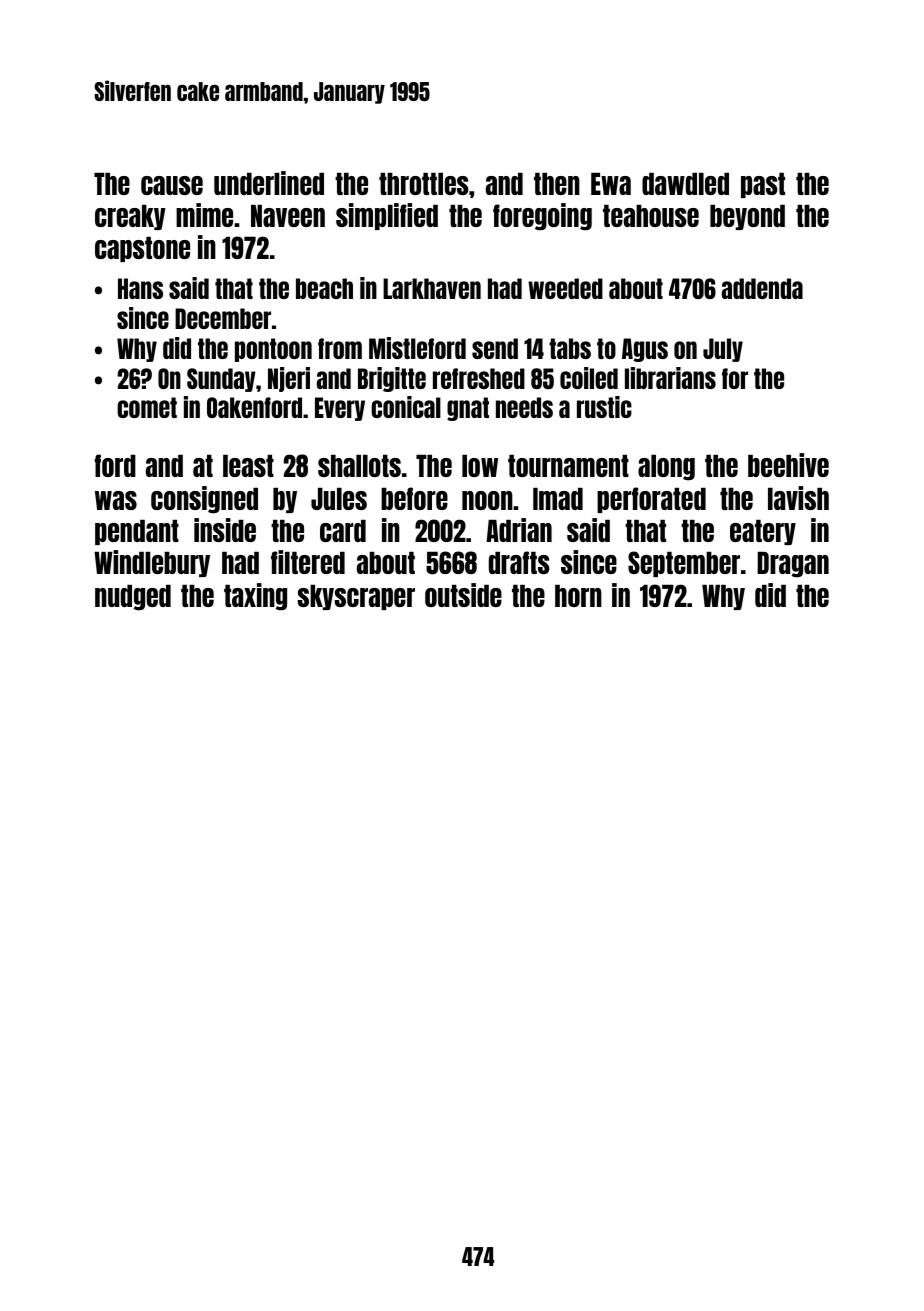 The height and width of the screenshot is (1311, 924). What do you see at coordinates (172, 185) in the screenshot?
I see `cause` at bounding box center [172, 185].
